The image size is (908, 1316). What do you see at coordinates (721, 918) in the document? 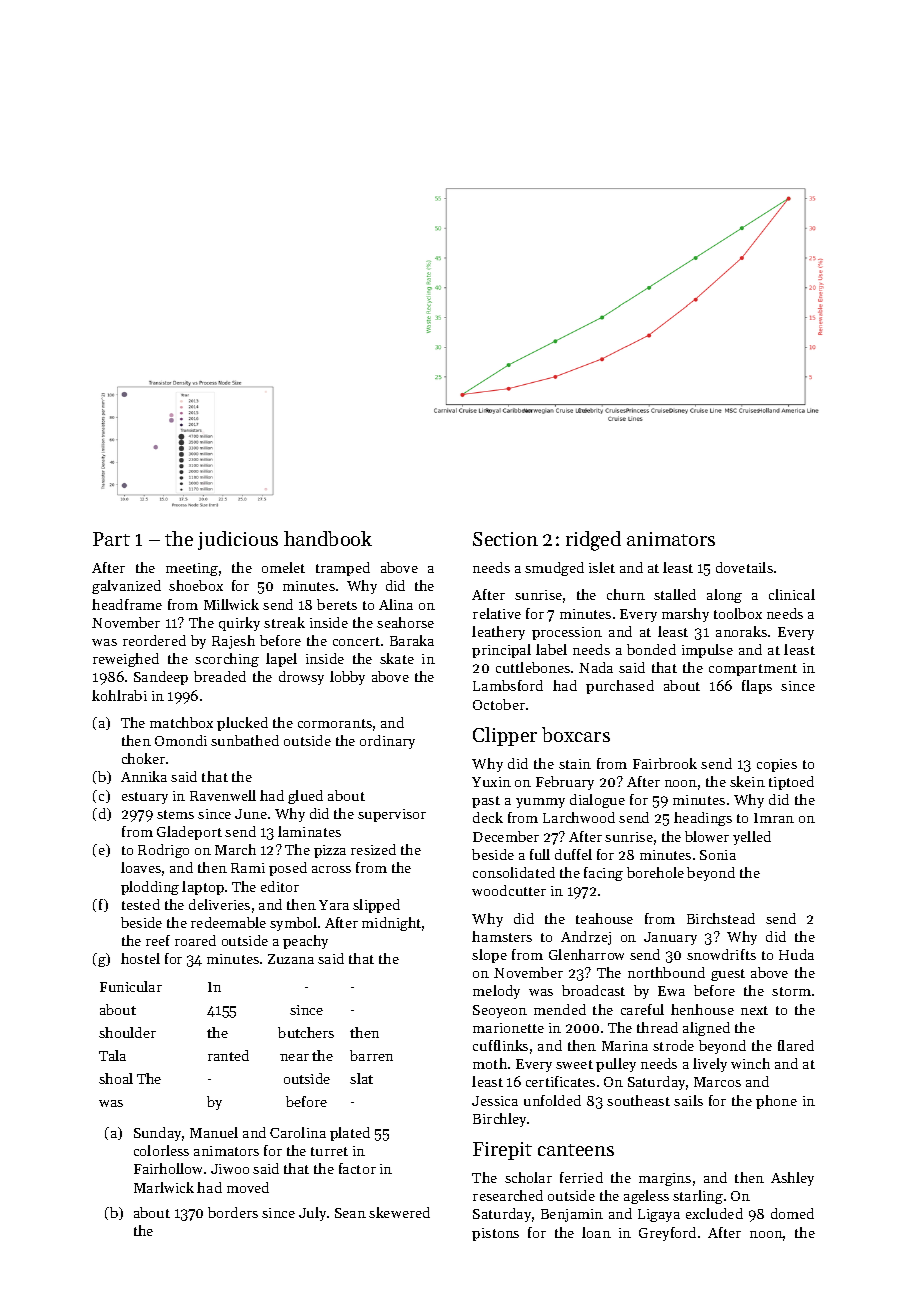
I see `Birchstead` at bounding box center [721, 918].
